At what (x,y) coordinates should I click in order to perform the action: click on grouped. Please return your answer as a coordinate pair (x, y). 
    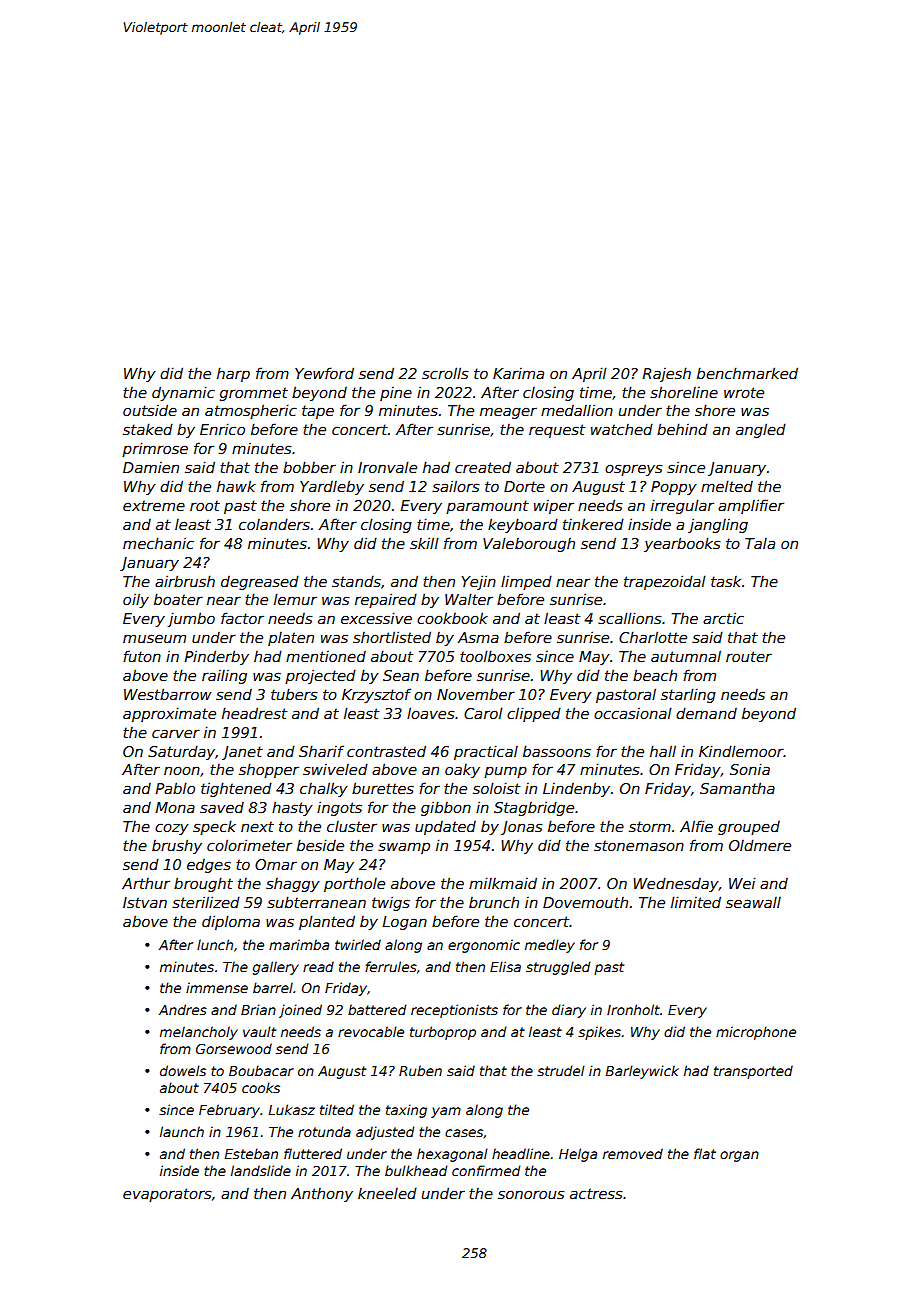
    Looking at the image, I should click on (749, 828).
